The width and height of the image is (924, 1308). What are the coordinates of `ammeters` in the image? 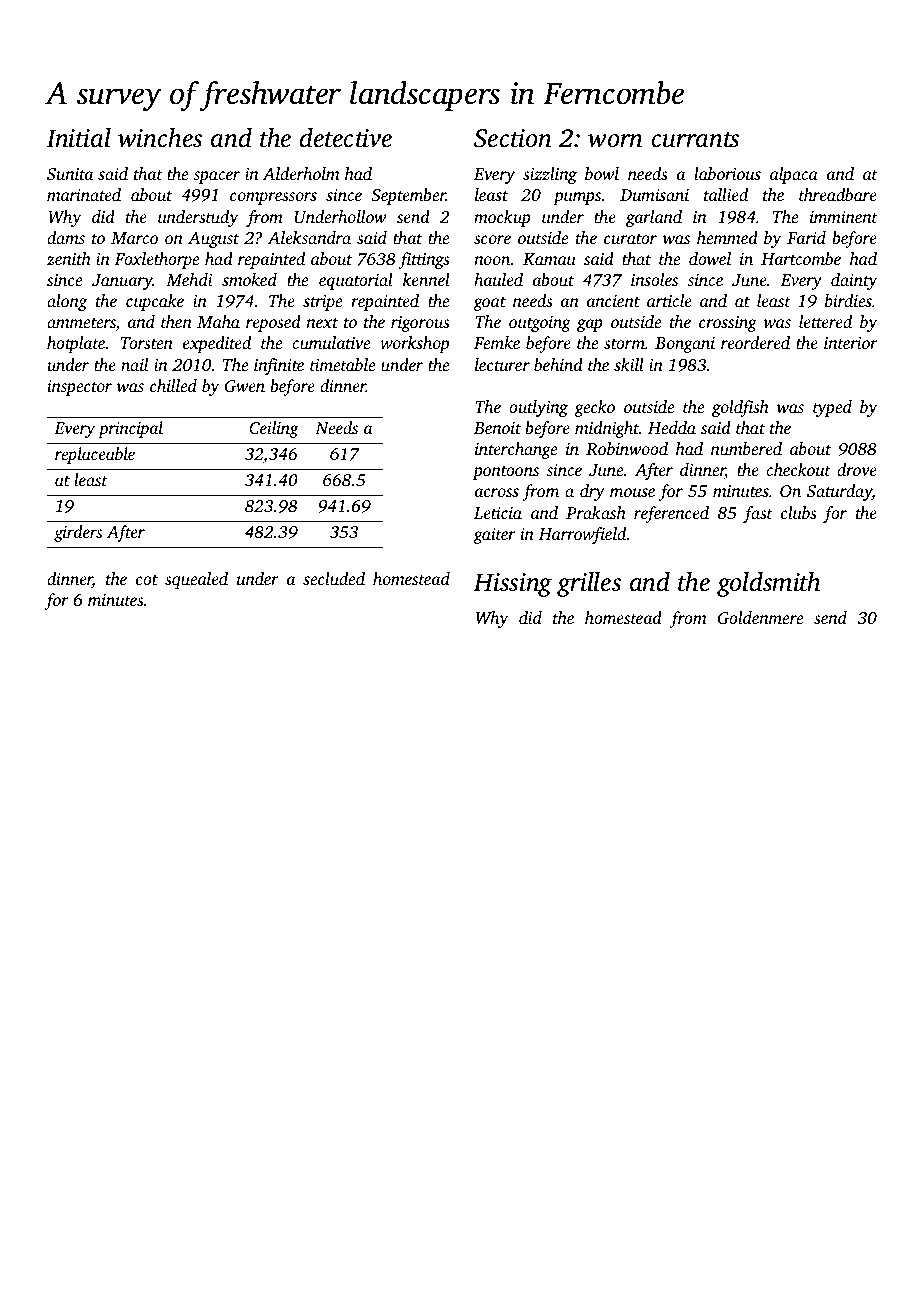 It's located at (81, 323).
